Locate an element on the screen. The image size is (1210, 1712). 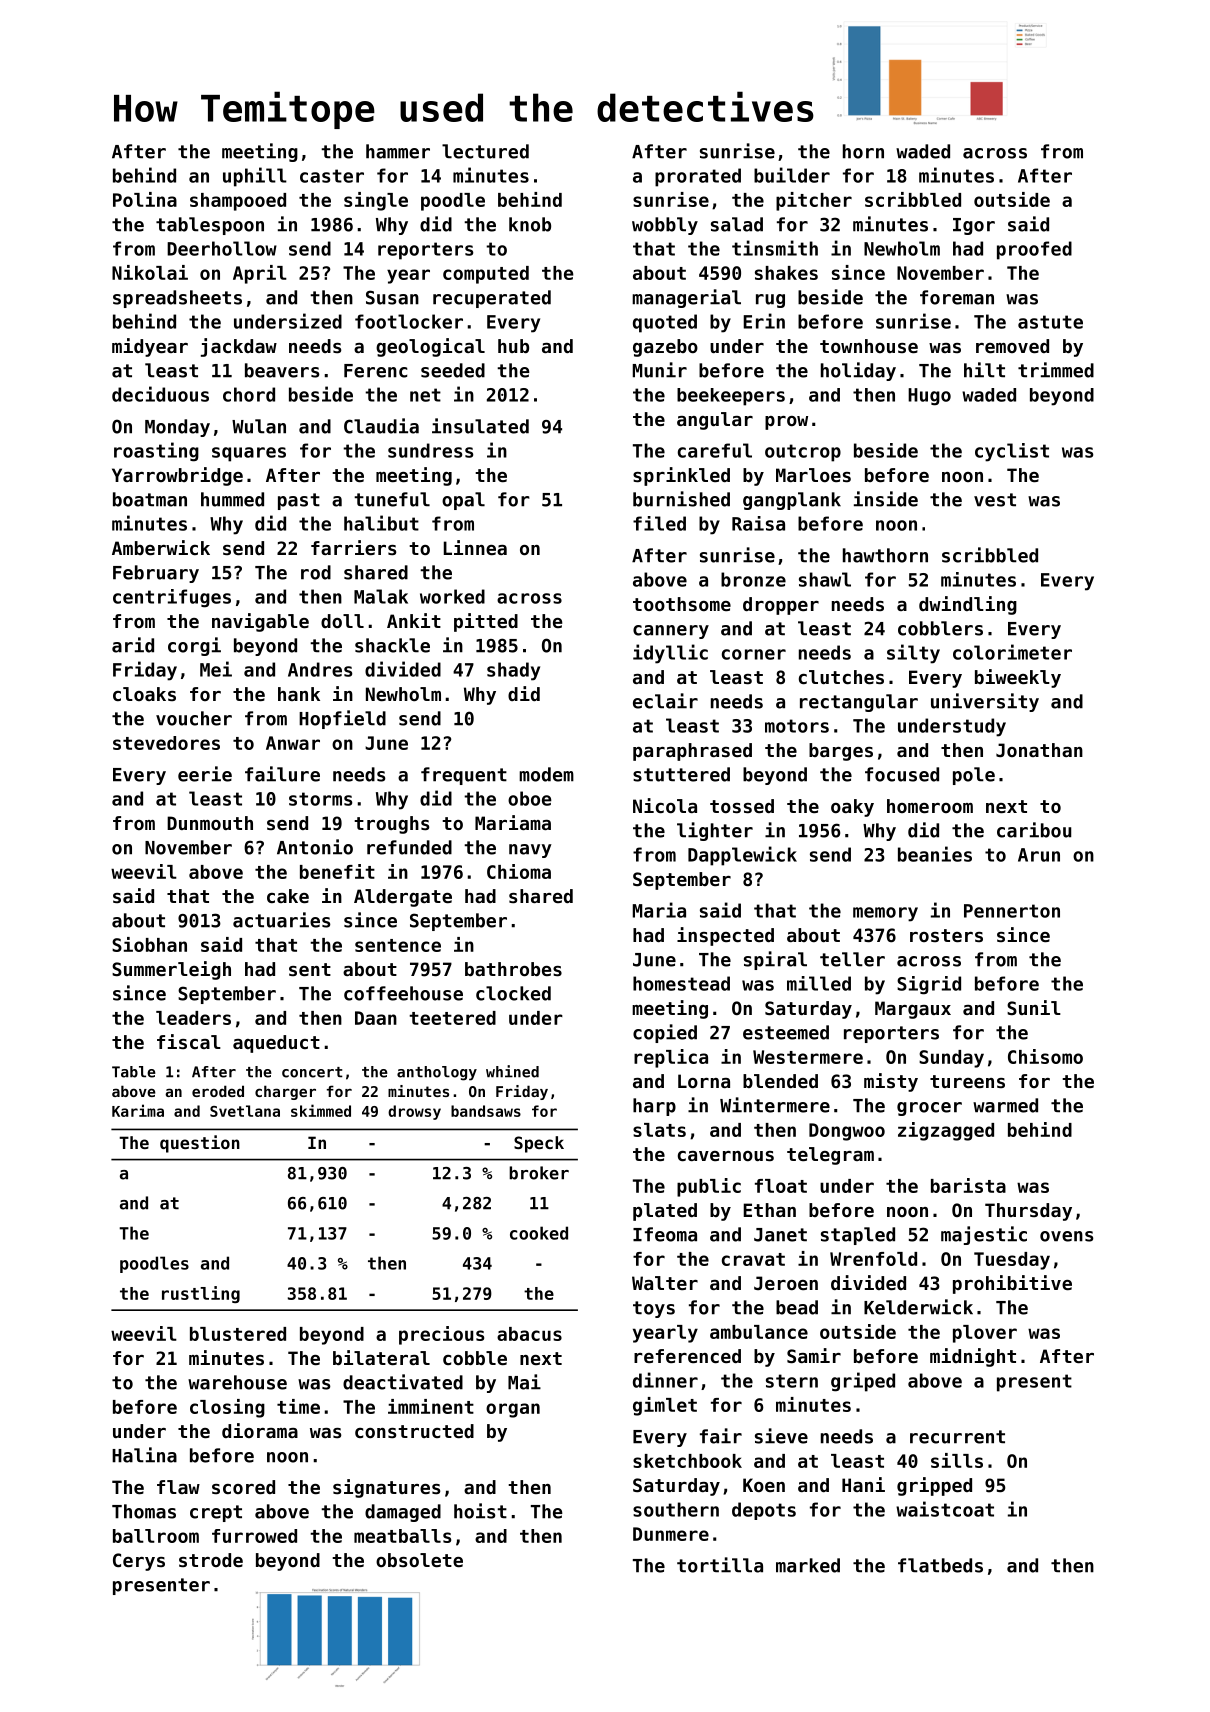
Karima is located at coordinates (138, 1110).
